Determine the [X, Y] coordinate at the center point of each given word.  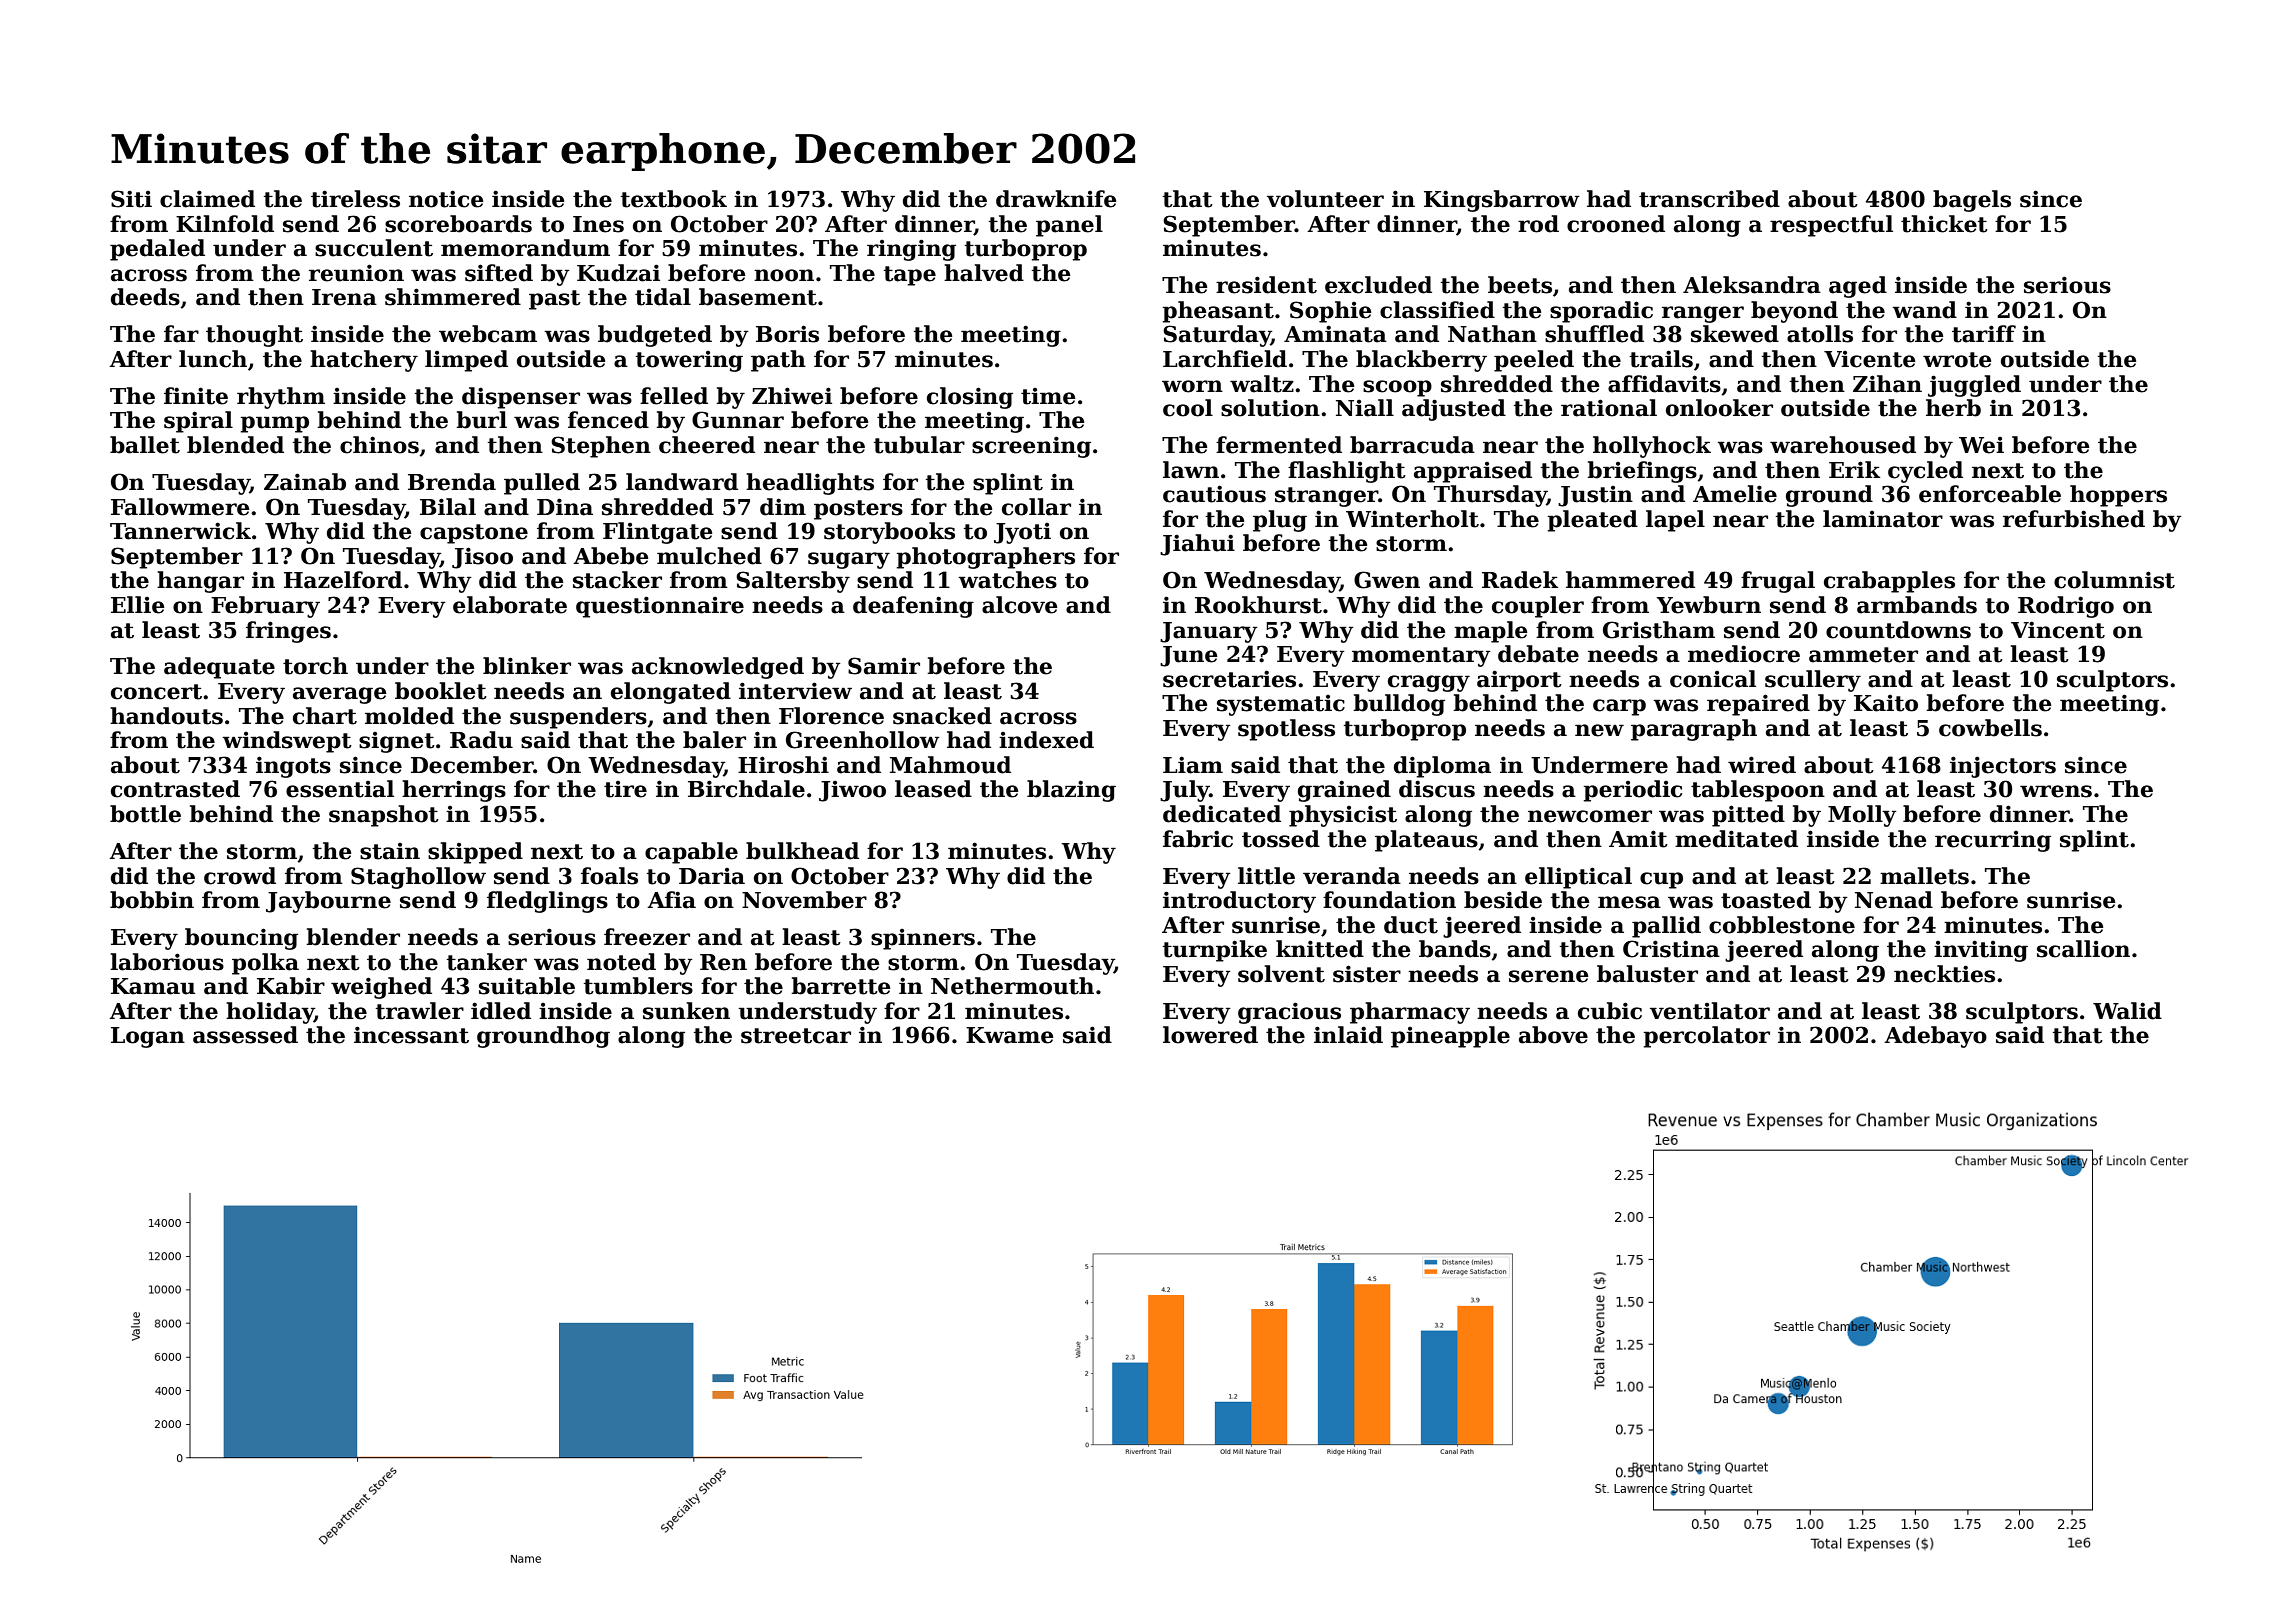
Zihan [1887, 384]
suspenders [578, 718]
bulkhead [802, 851]
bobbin [152, 900]
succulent [374, 248]
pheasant [1218, 312]
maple [1490, 632]
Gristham [1659, 630]
